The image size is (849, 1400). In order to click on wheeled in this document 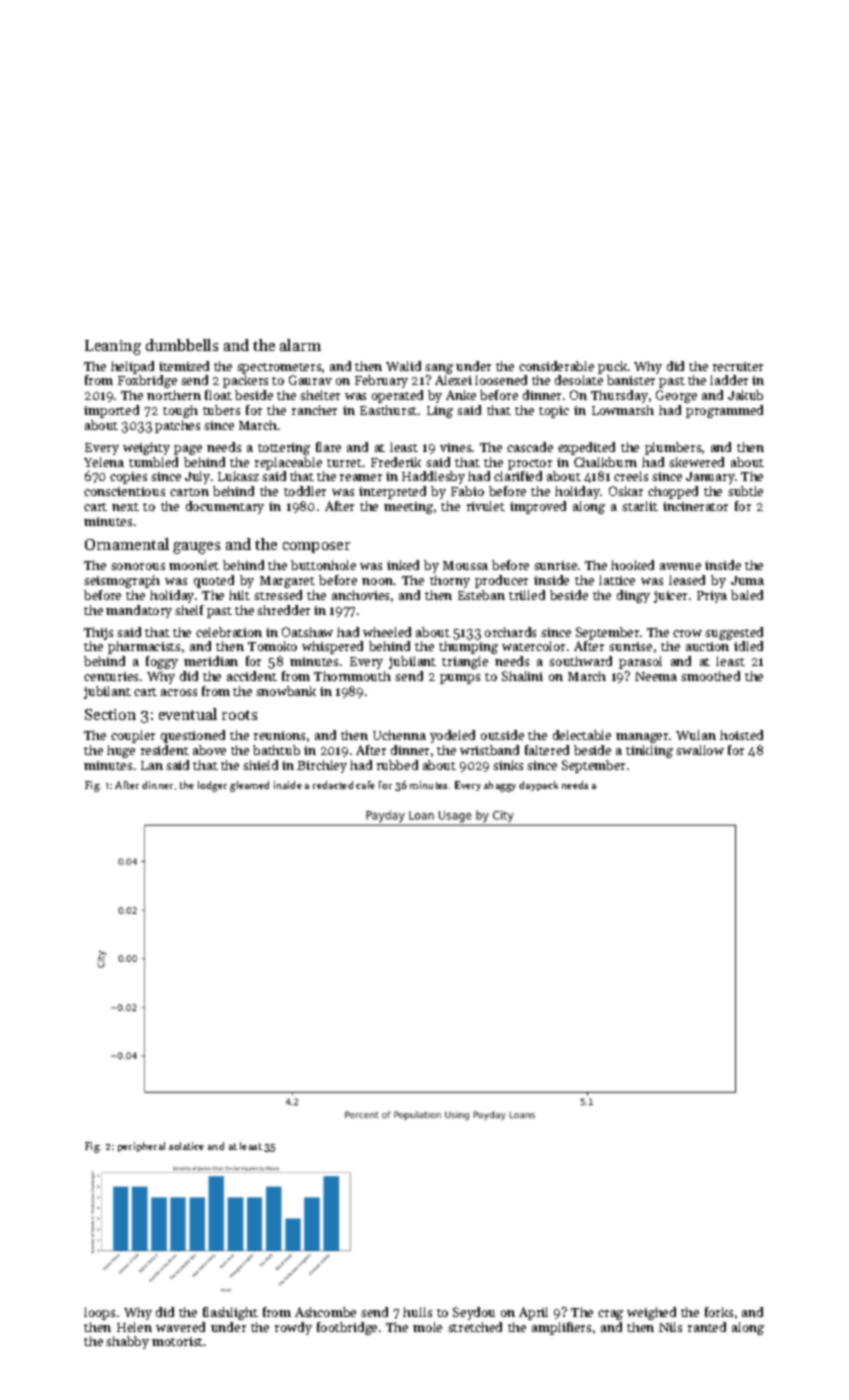, I will do `click(387, 632)`.
